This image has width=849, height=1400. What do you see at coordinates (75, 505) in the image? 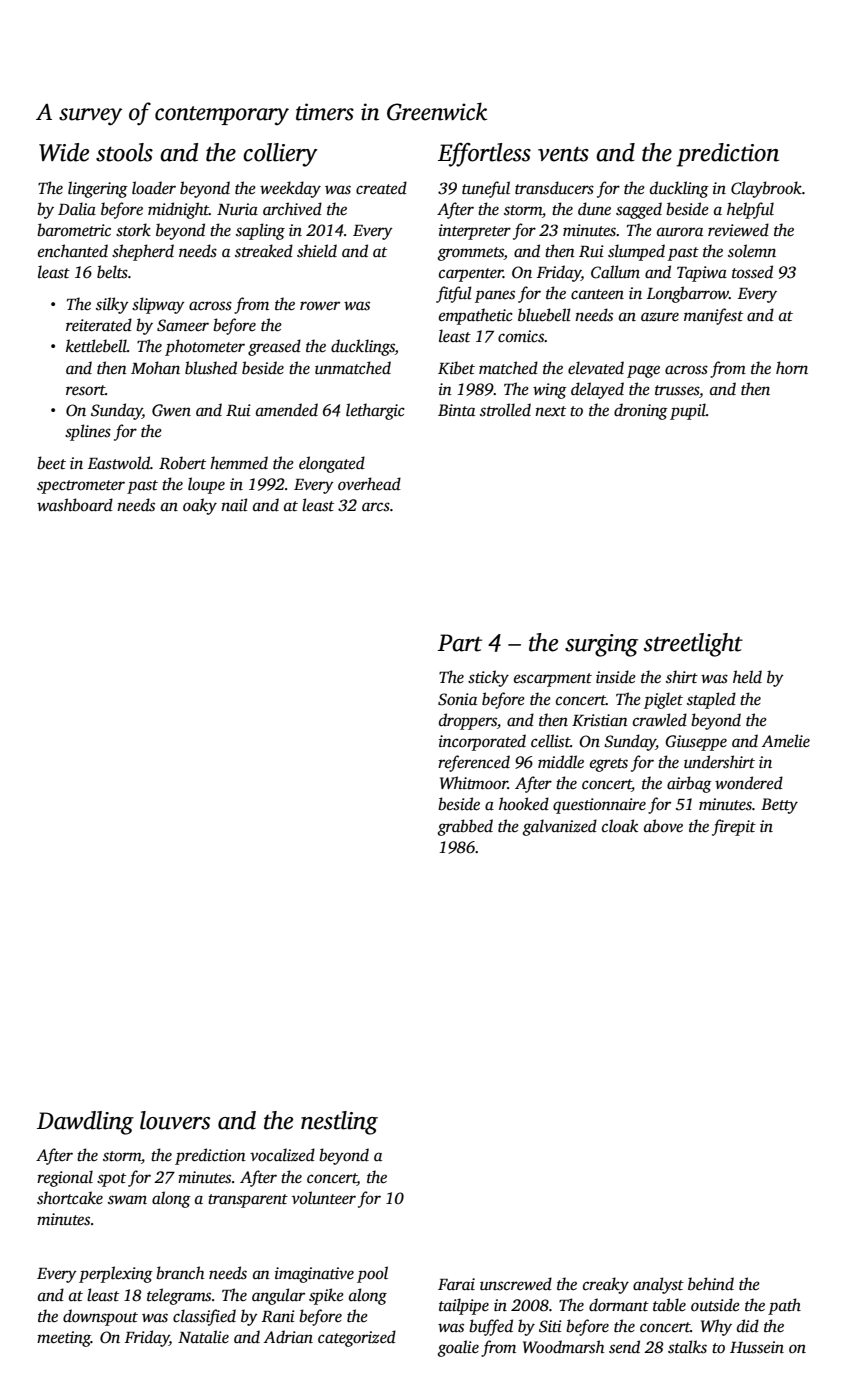
I see `washboard` at bounding box center [75, 505].
